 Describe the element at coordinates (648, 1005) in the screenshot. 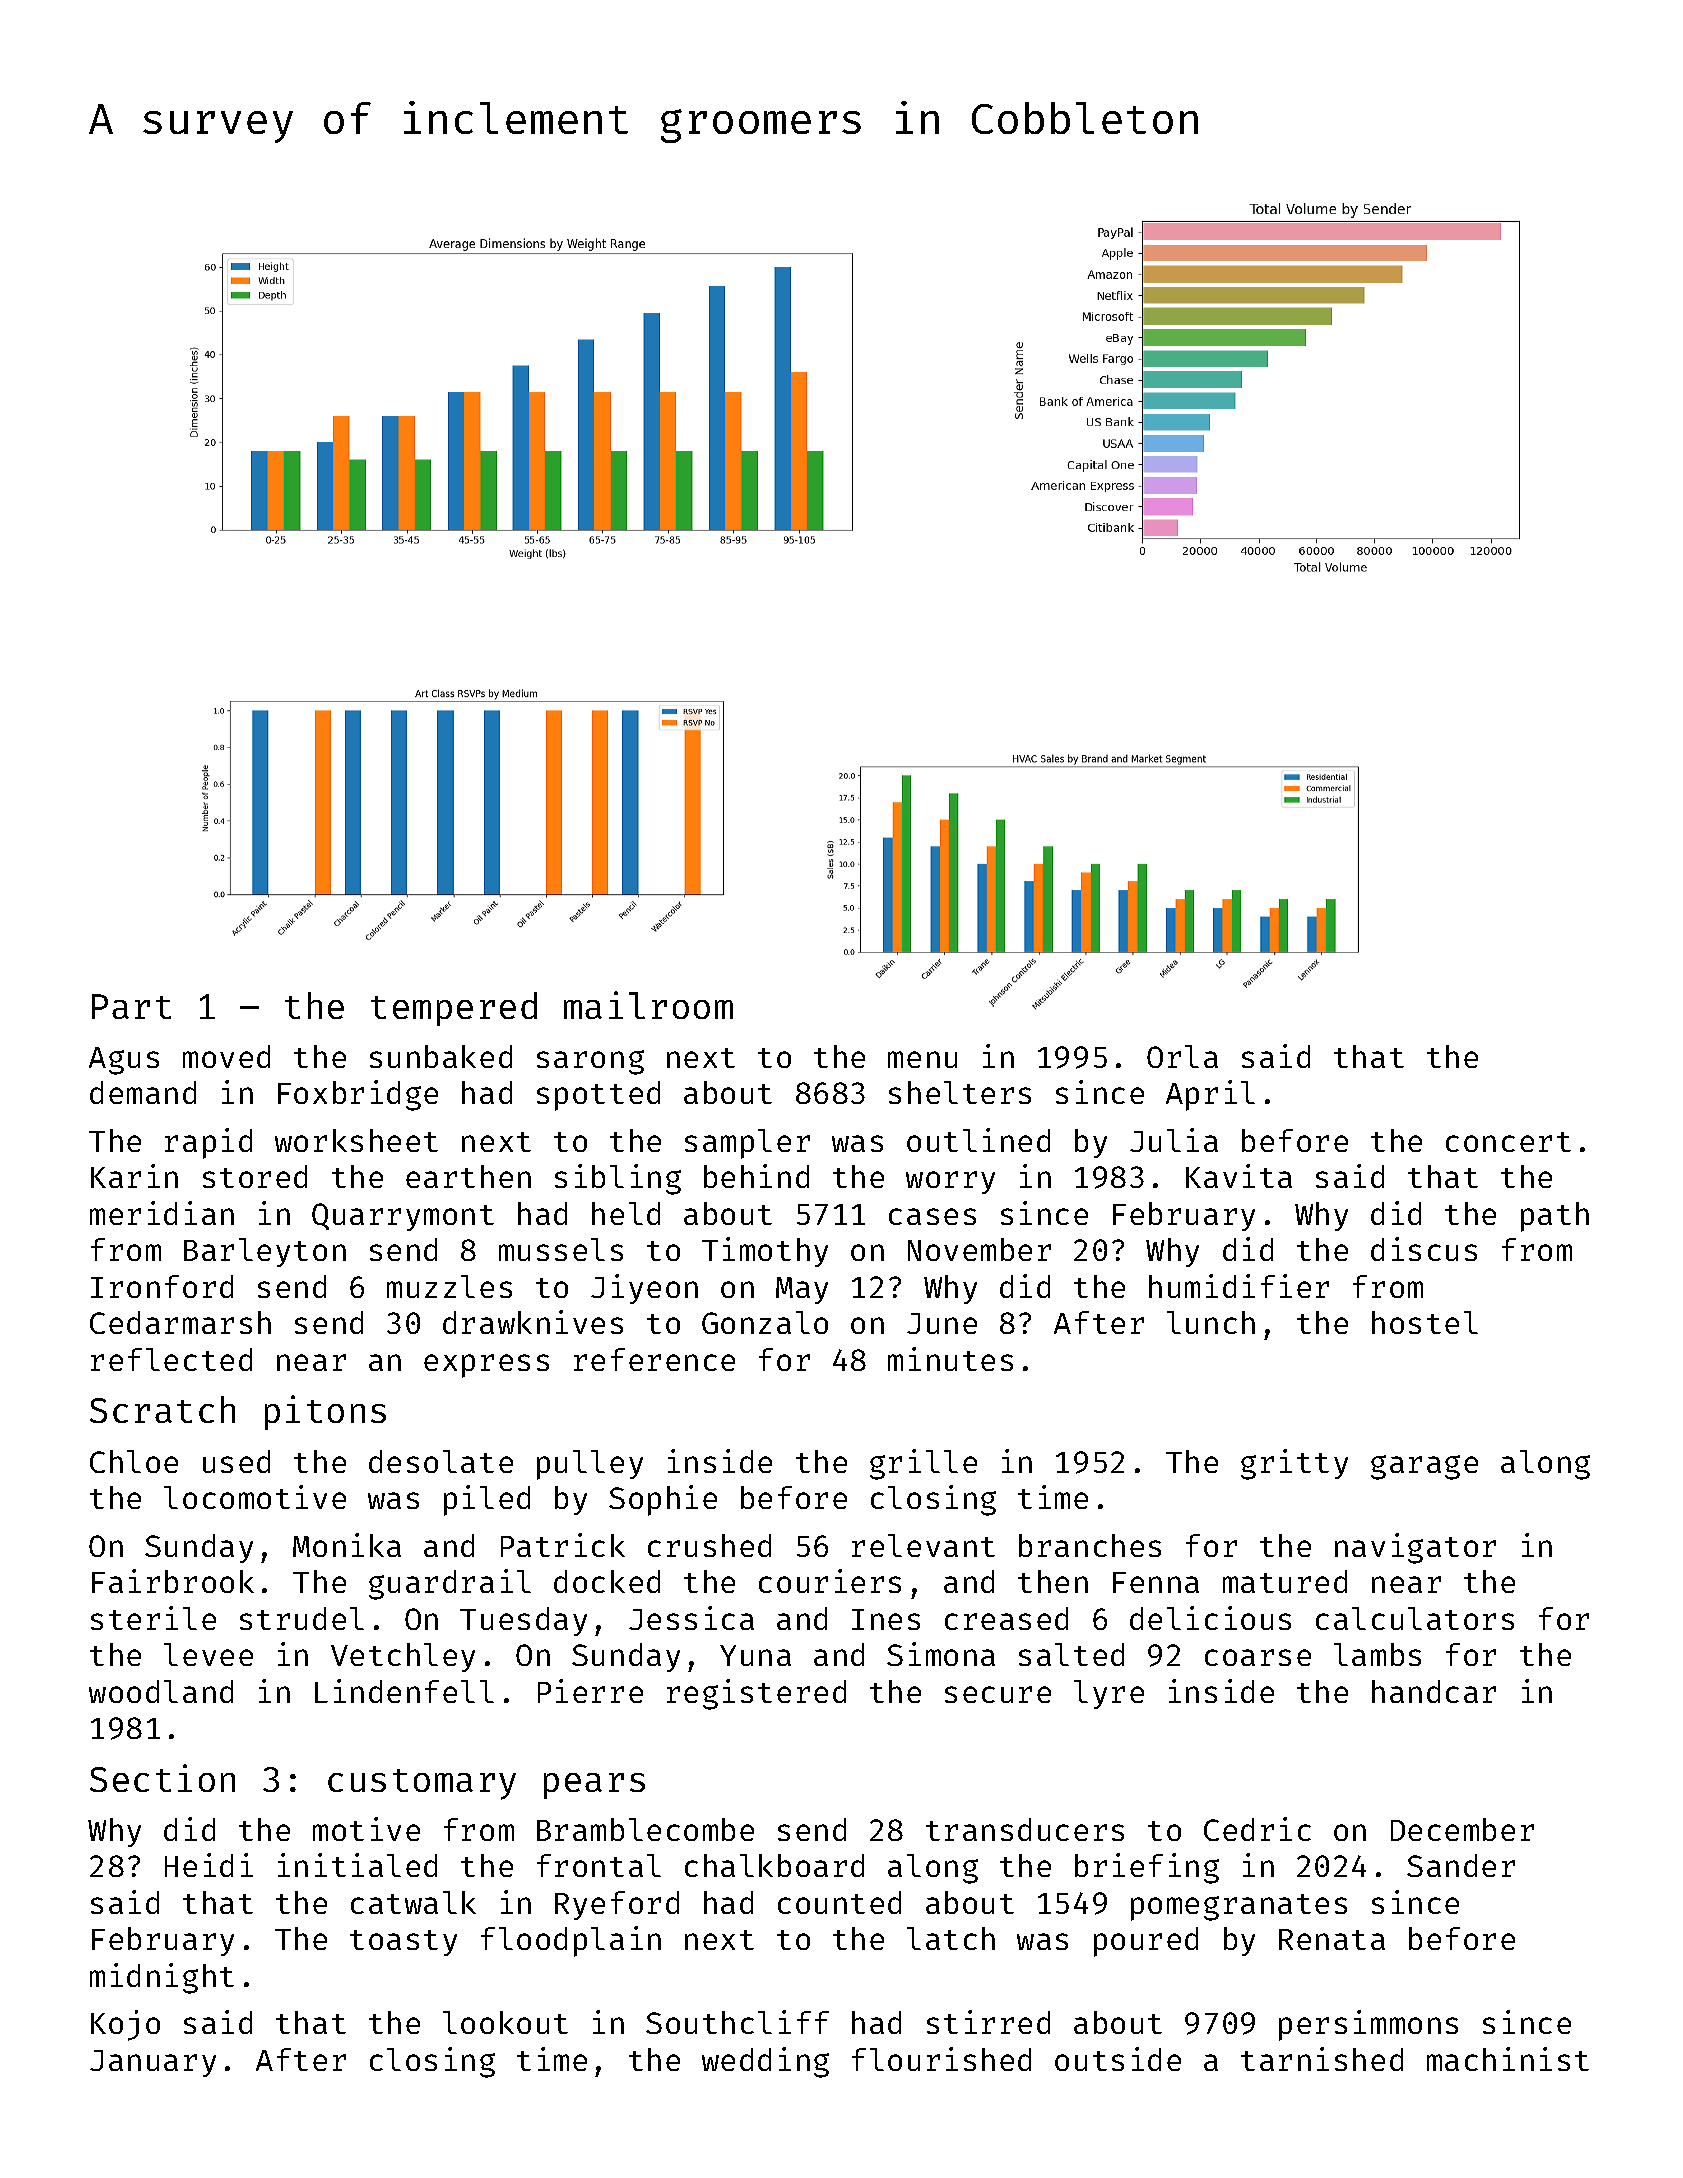

I see `mailroom` at that location.
